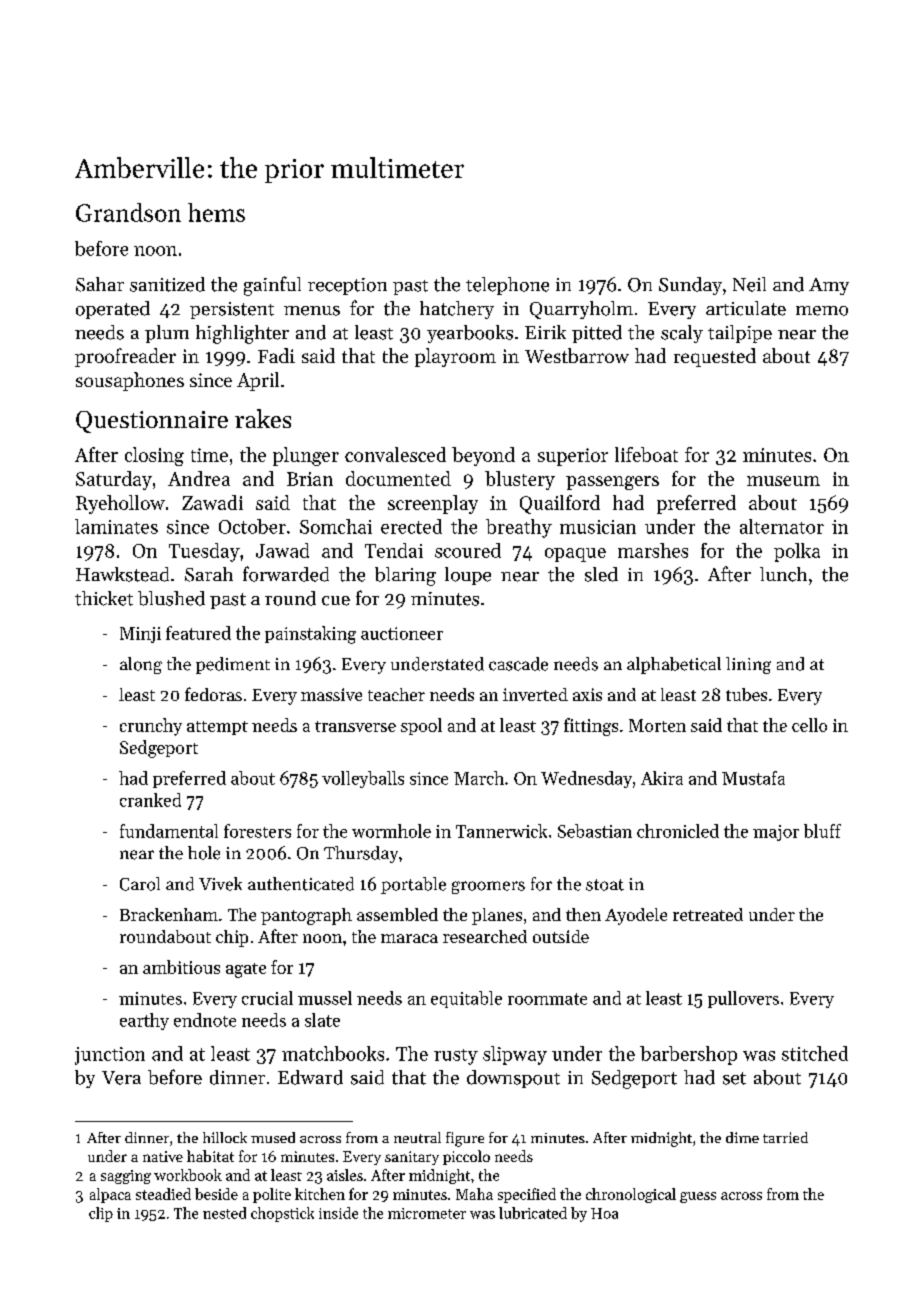 This image has height=1311, width=924. I want to click on hems, so click(216, 212).
